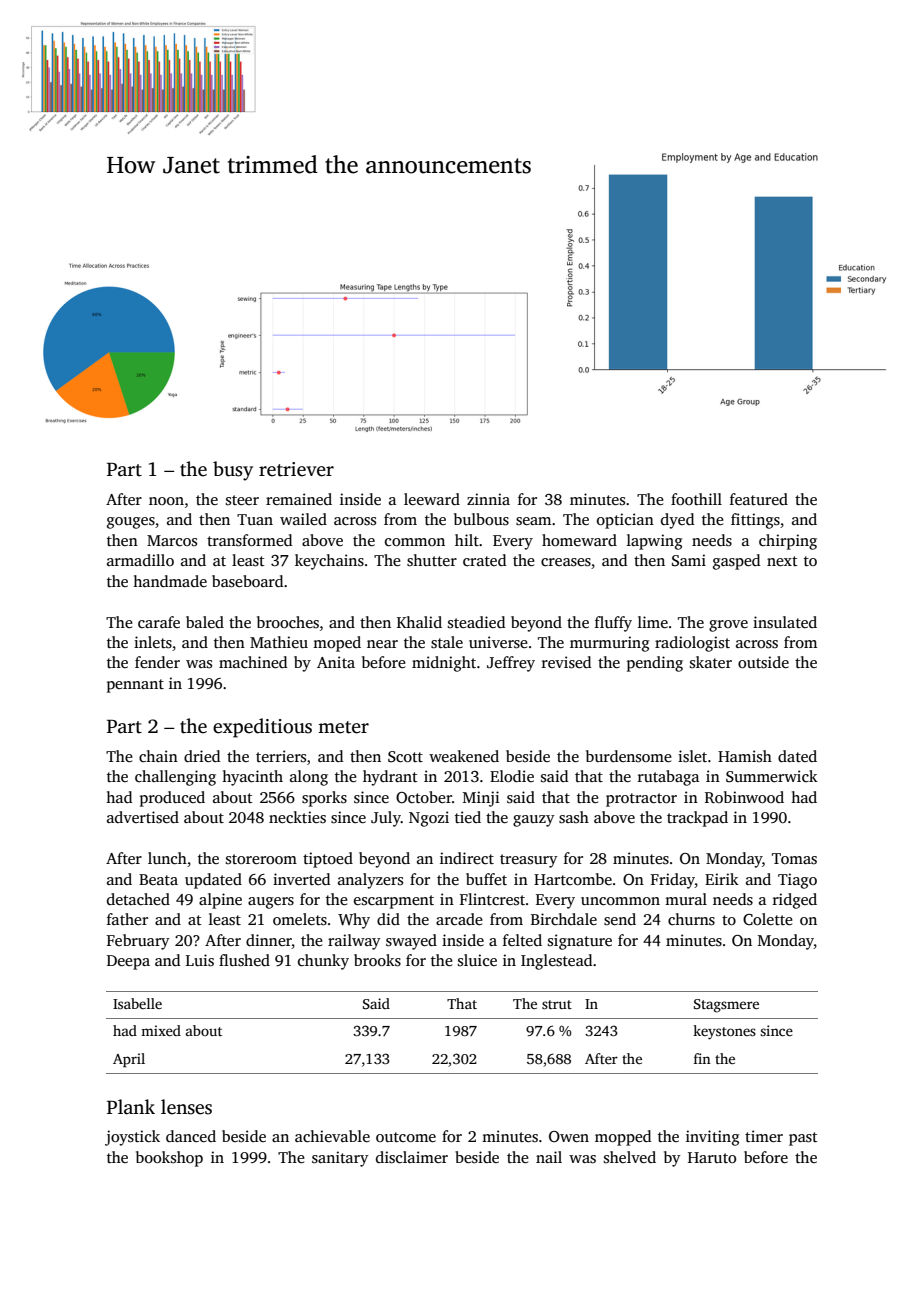 The image size is (924, 1311). I want to click on lime, so click(653, 622).
